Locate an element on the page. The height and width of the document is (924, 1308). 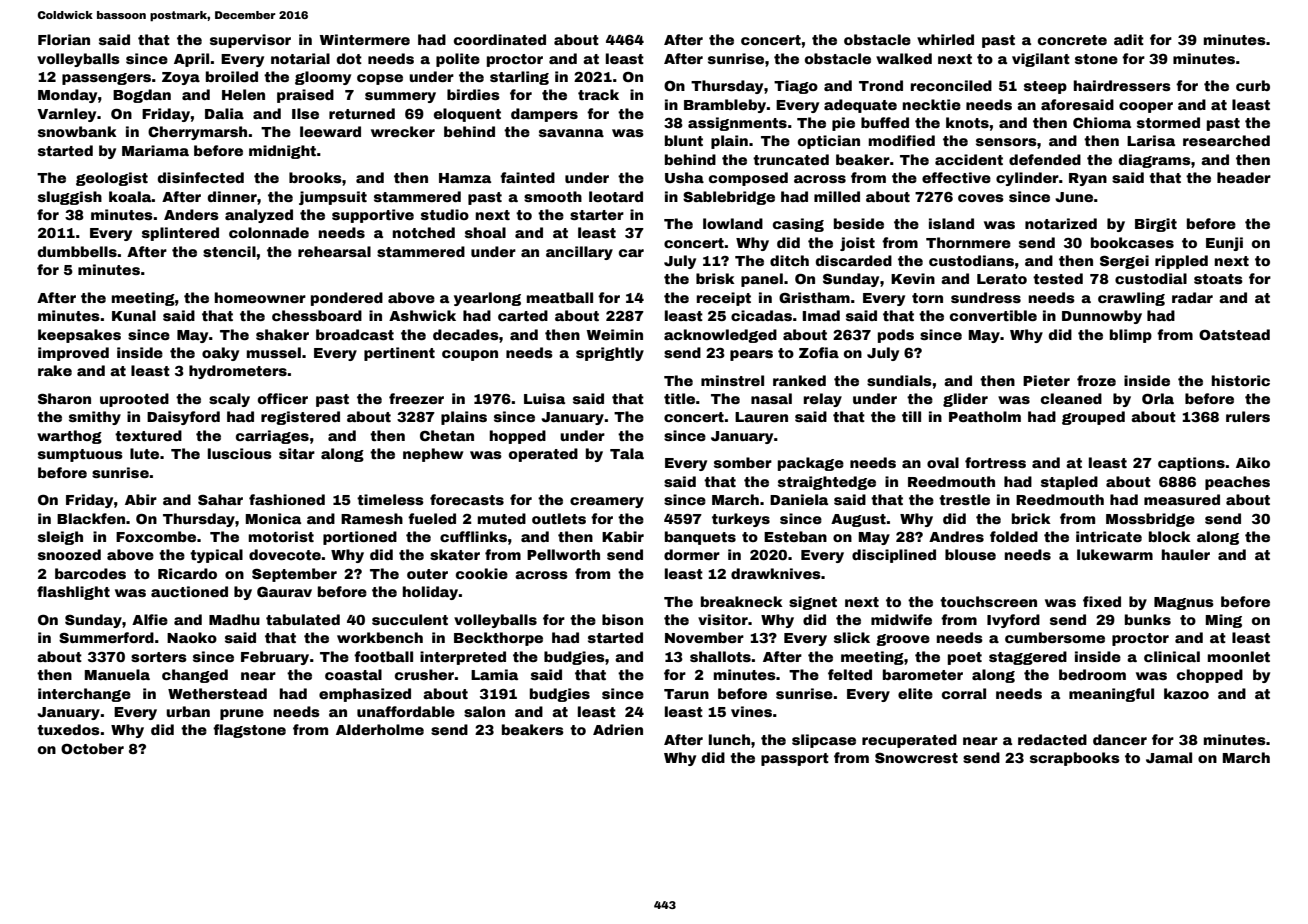
October is located at coordinates (92, 748).
